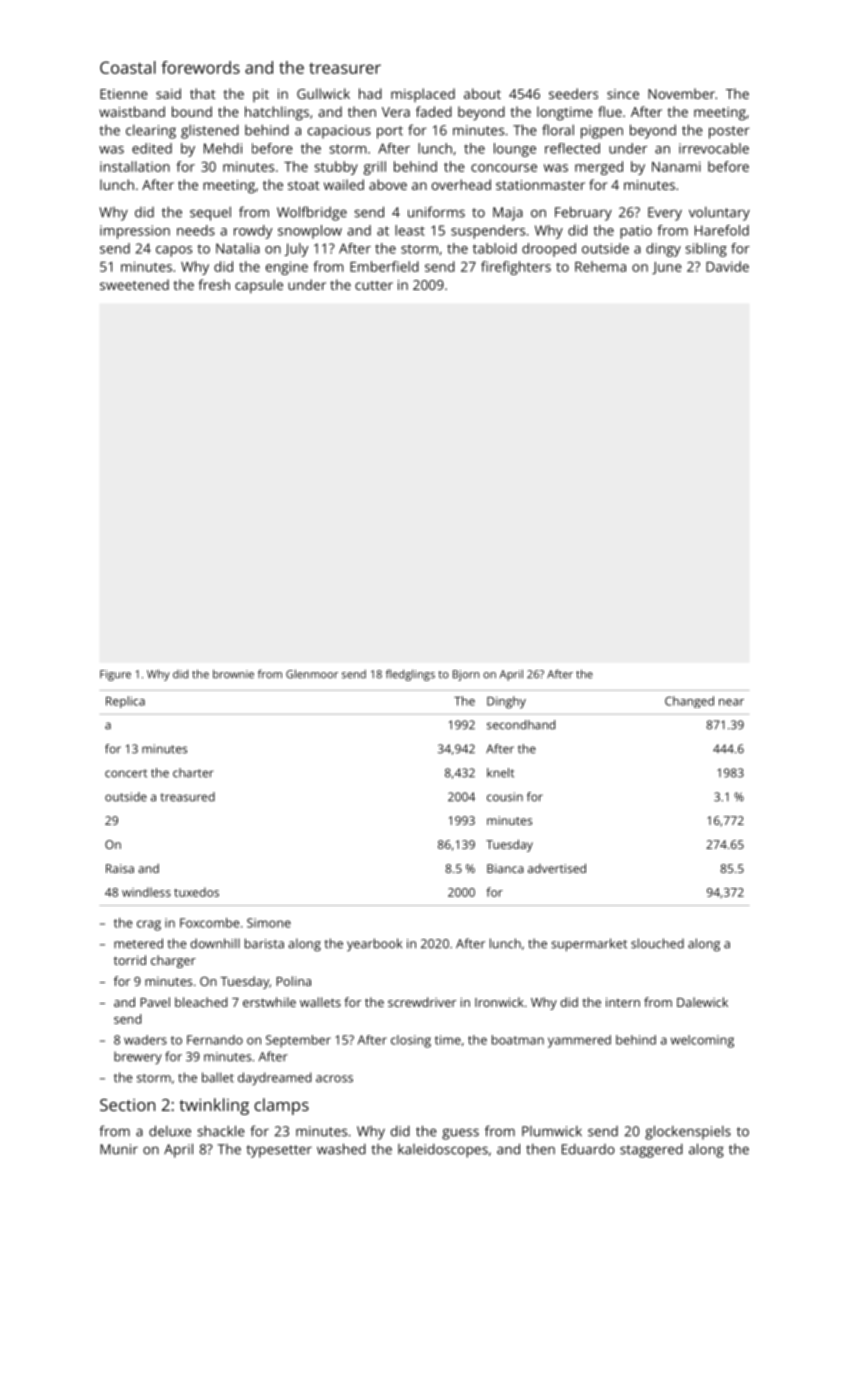 The width and height of the page is (849, 1400). What do you see at coordinates (689, 702) in the page?
I see `Changed` at bounding box center [689, 702].
